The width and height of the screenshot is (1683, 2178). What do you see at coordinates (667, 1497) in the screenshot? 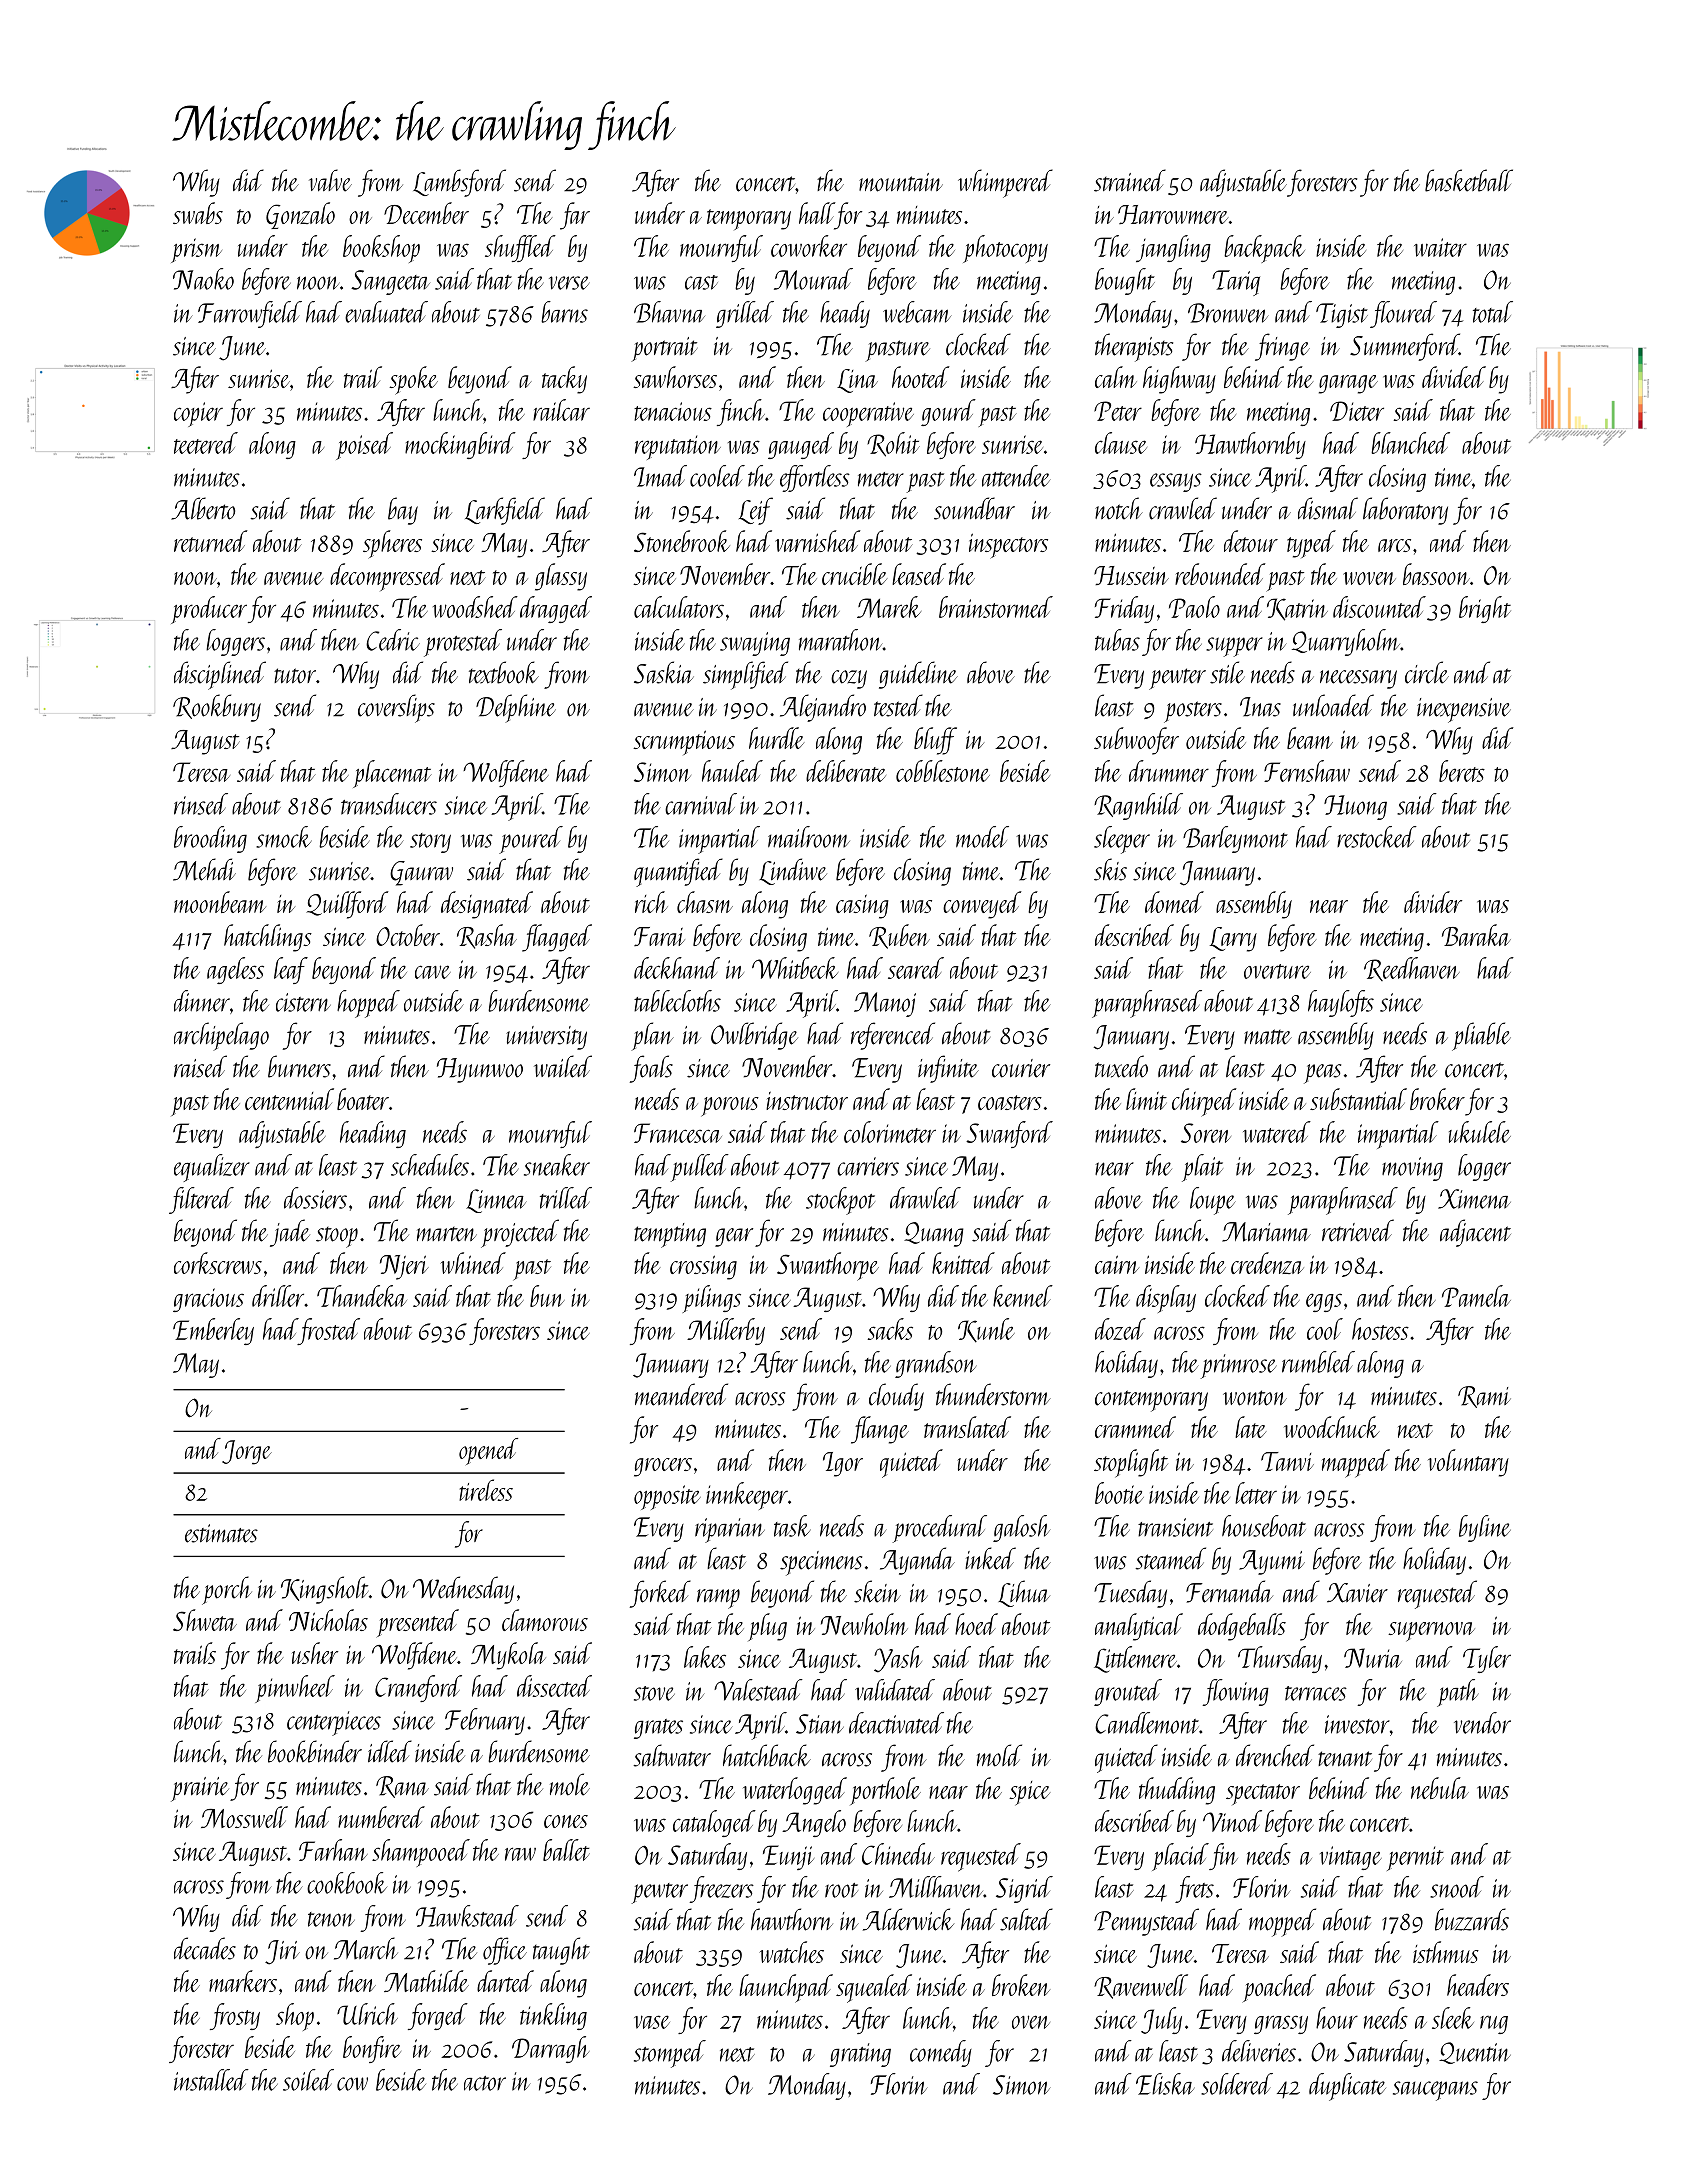
I see `opposite` at bounding box center [667, 1497].
